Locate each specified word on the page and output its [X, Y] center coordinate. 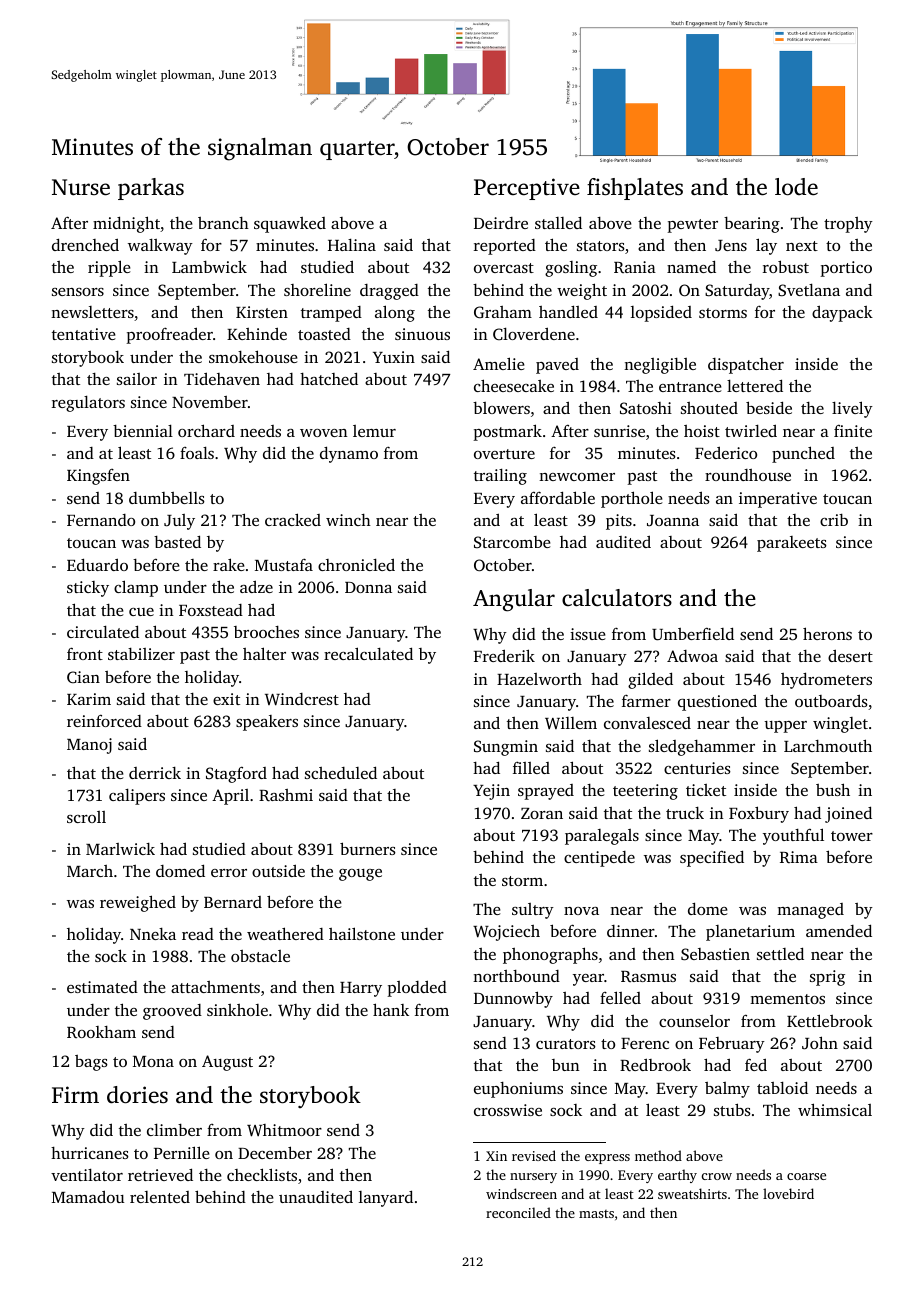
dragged [389, 292]
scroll [86, 817]
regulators [88, 404]
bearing [752, 225]
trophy [848, 225]
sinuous [422, 334]
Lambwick [209, 266]
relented [160, 1197]
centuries [697, 768]
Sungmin [506, 748]
